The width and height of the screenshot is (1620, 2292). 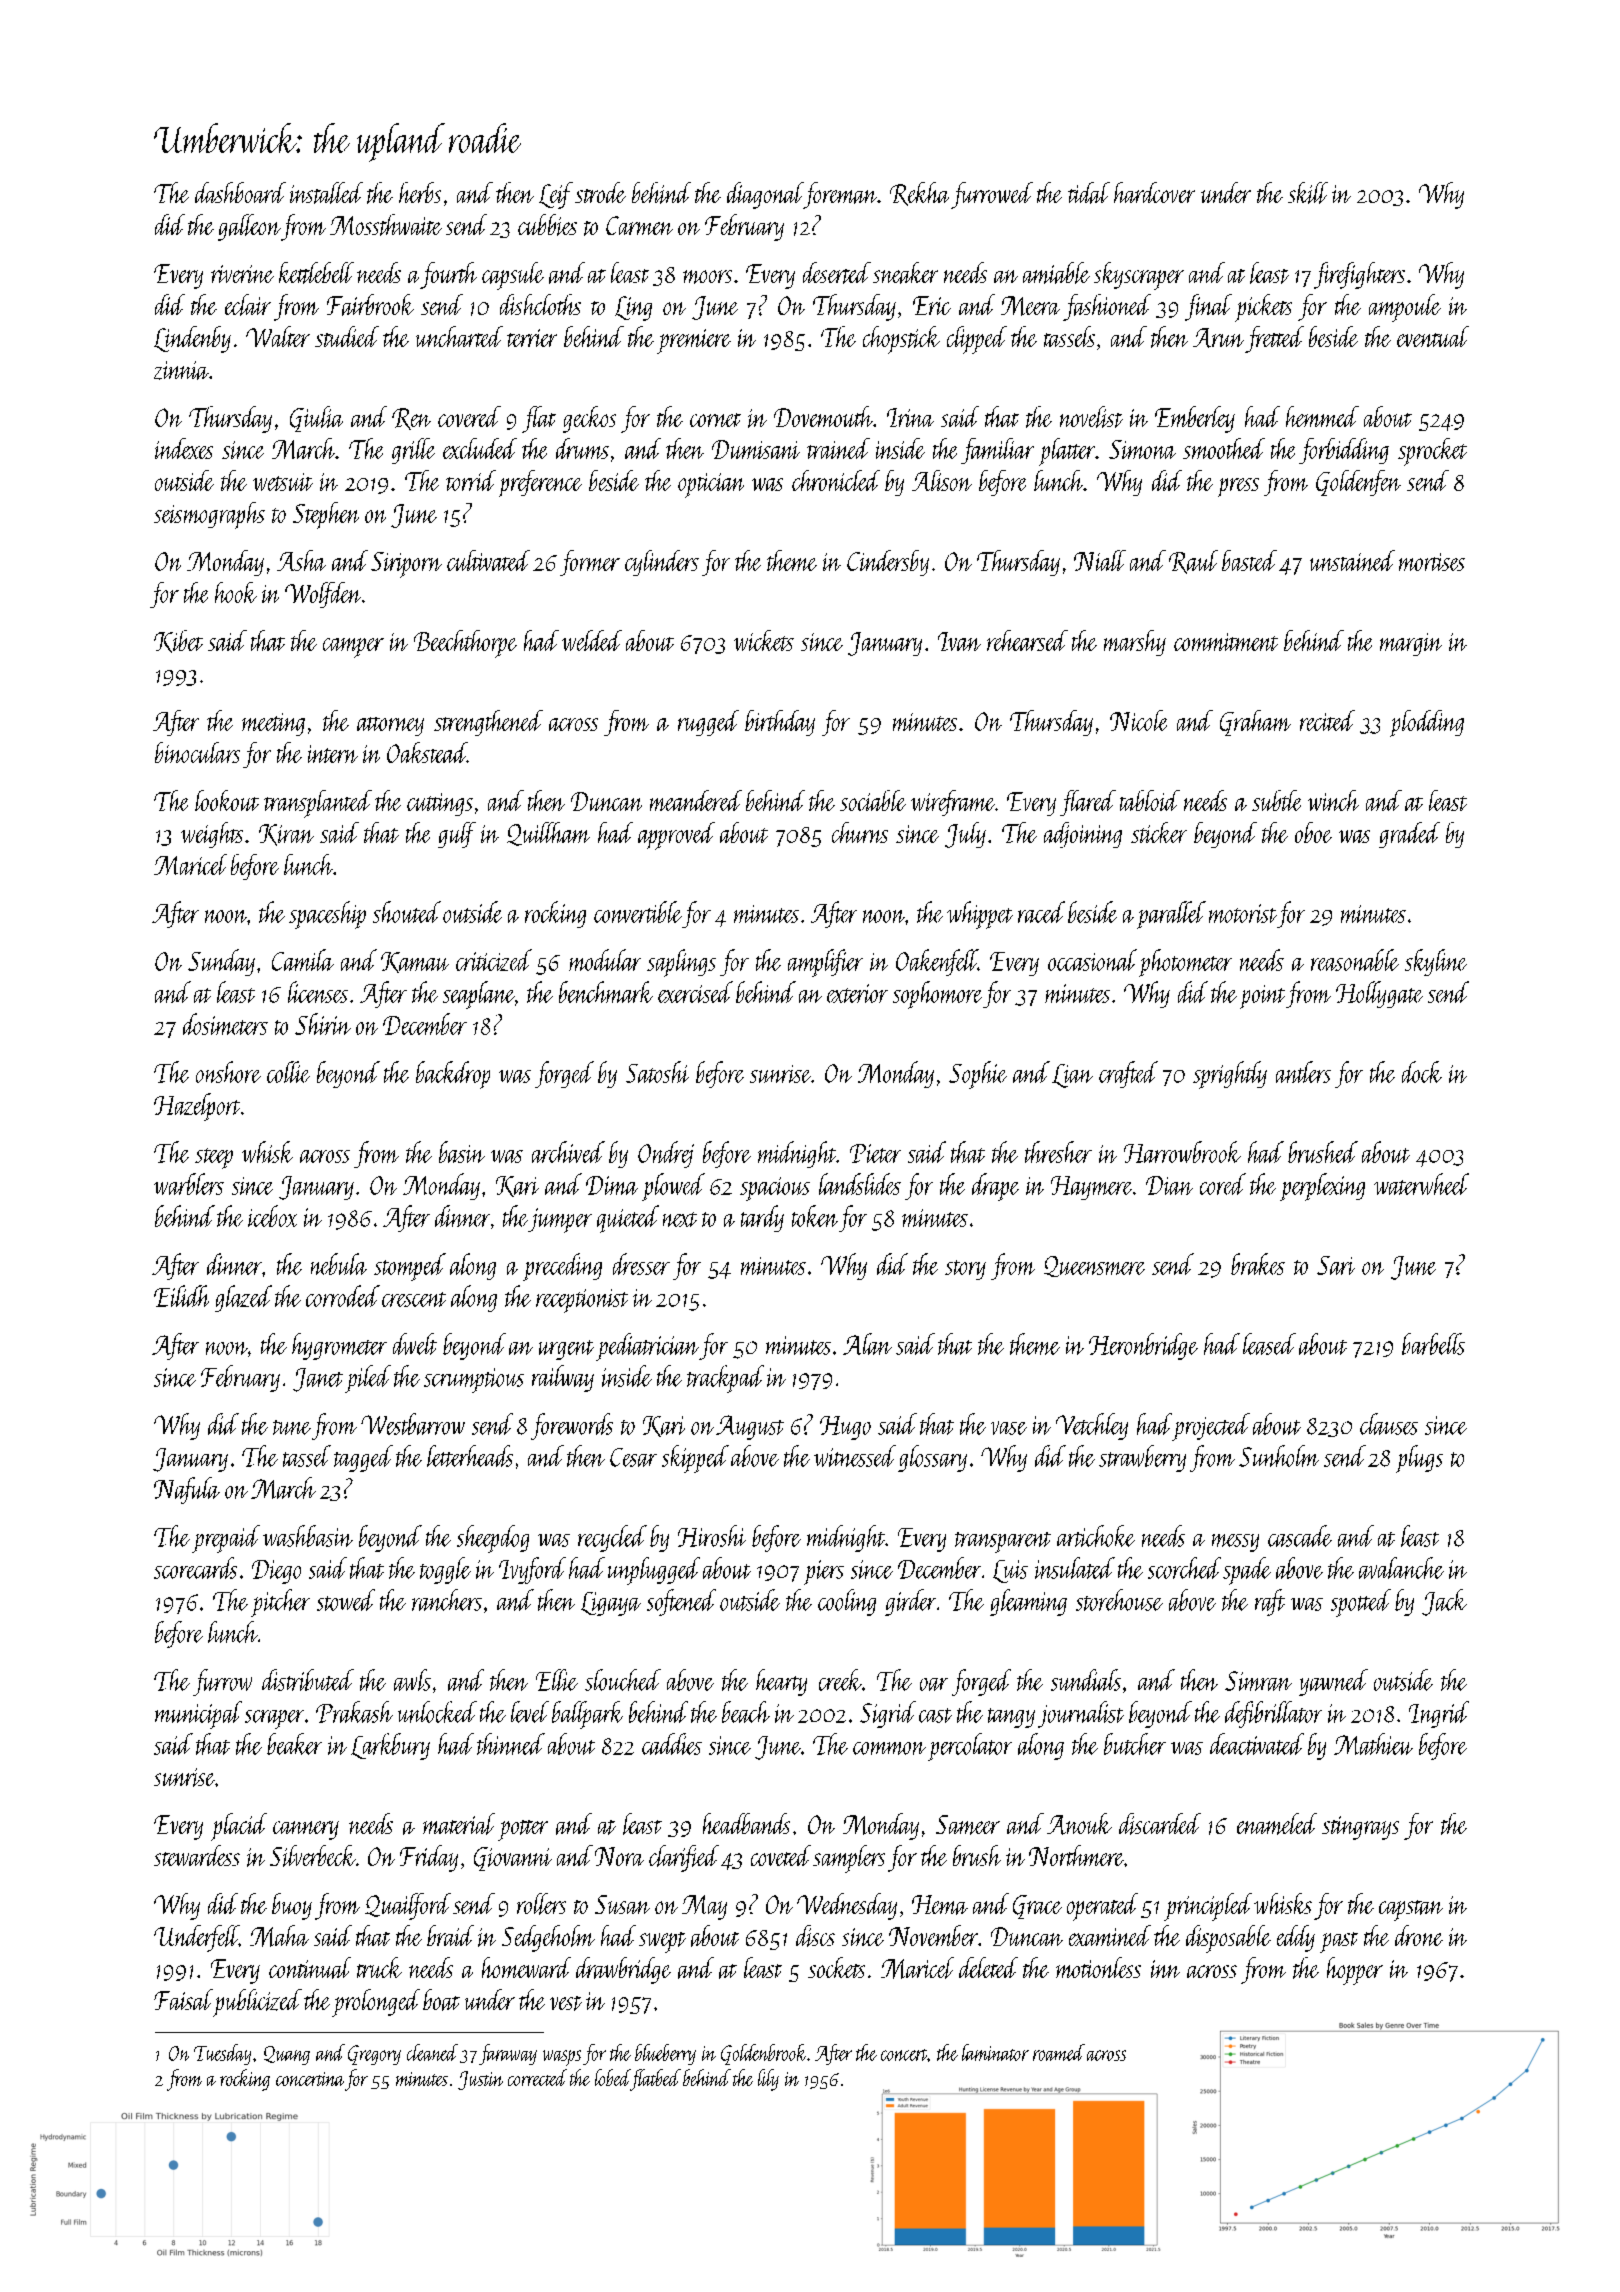 I want to click on sprocket, so click(x=1432, y=452).
